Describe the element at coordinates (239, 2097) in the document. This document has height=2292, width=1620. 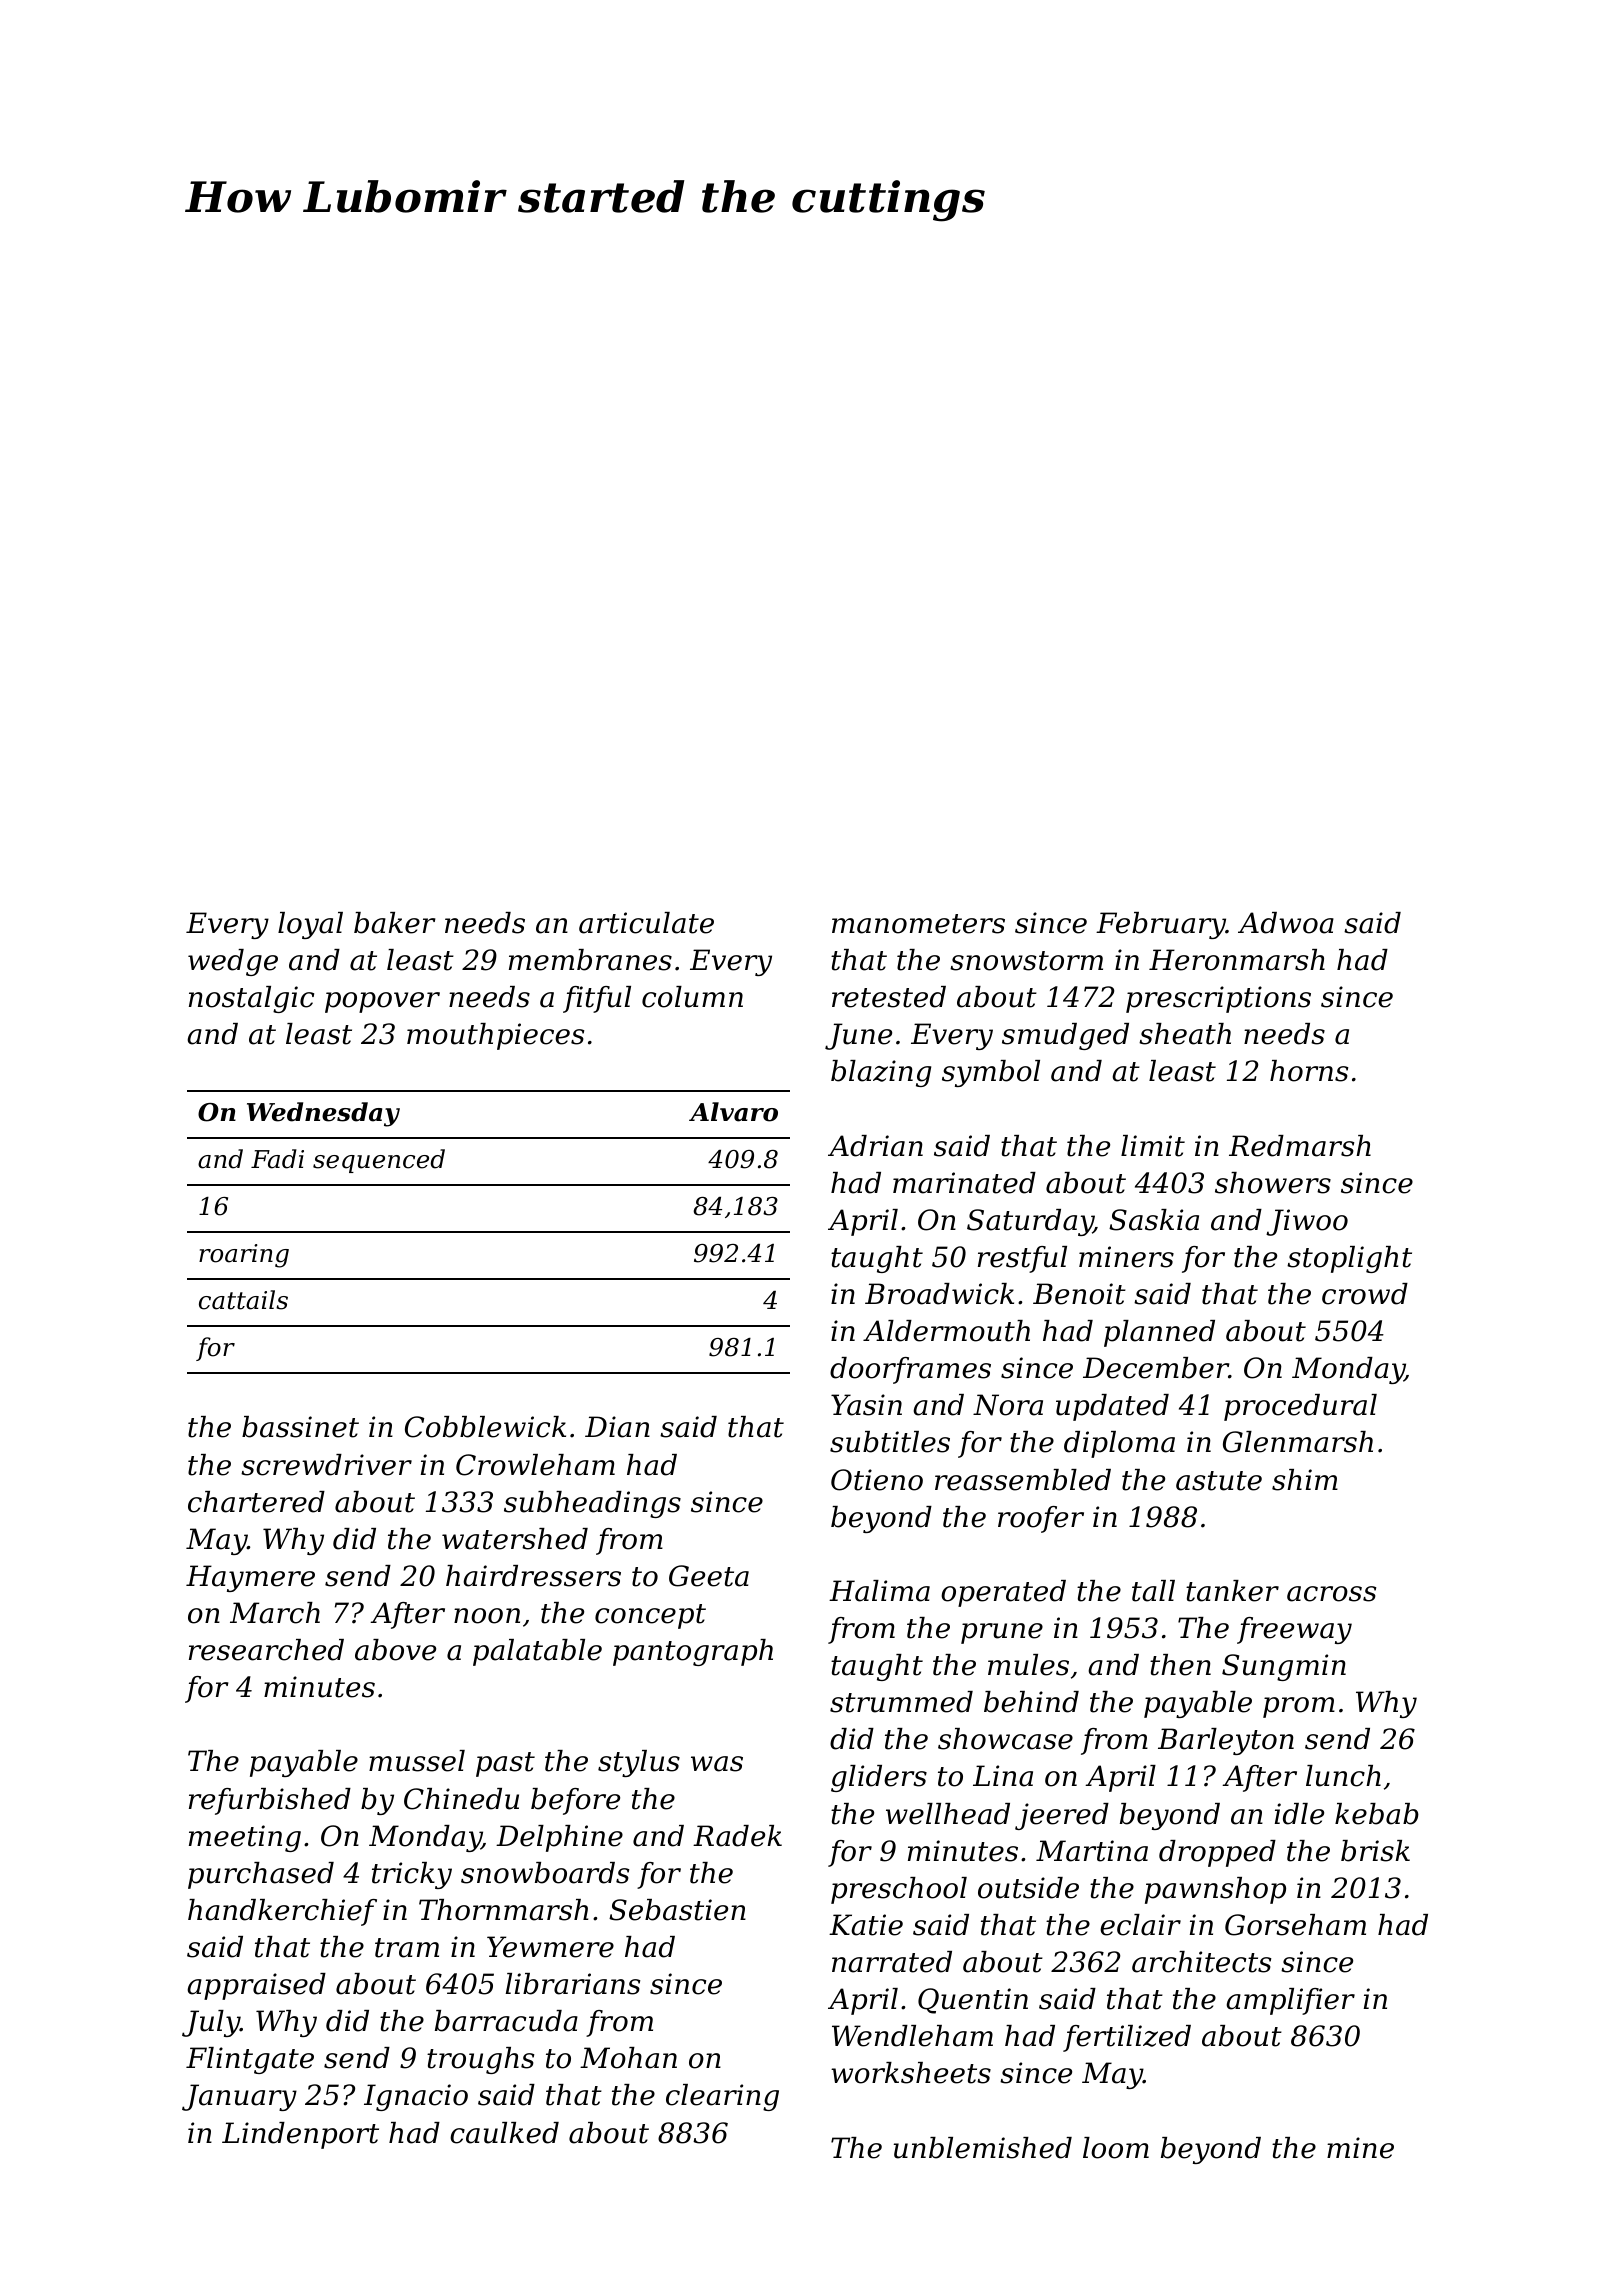
I see `January` at that location.
